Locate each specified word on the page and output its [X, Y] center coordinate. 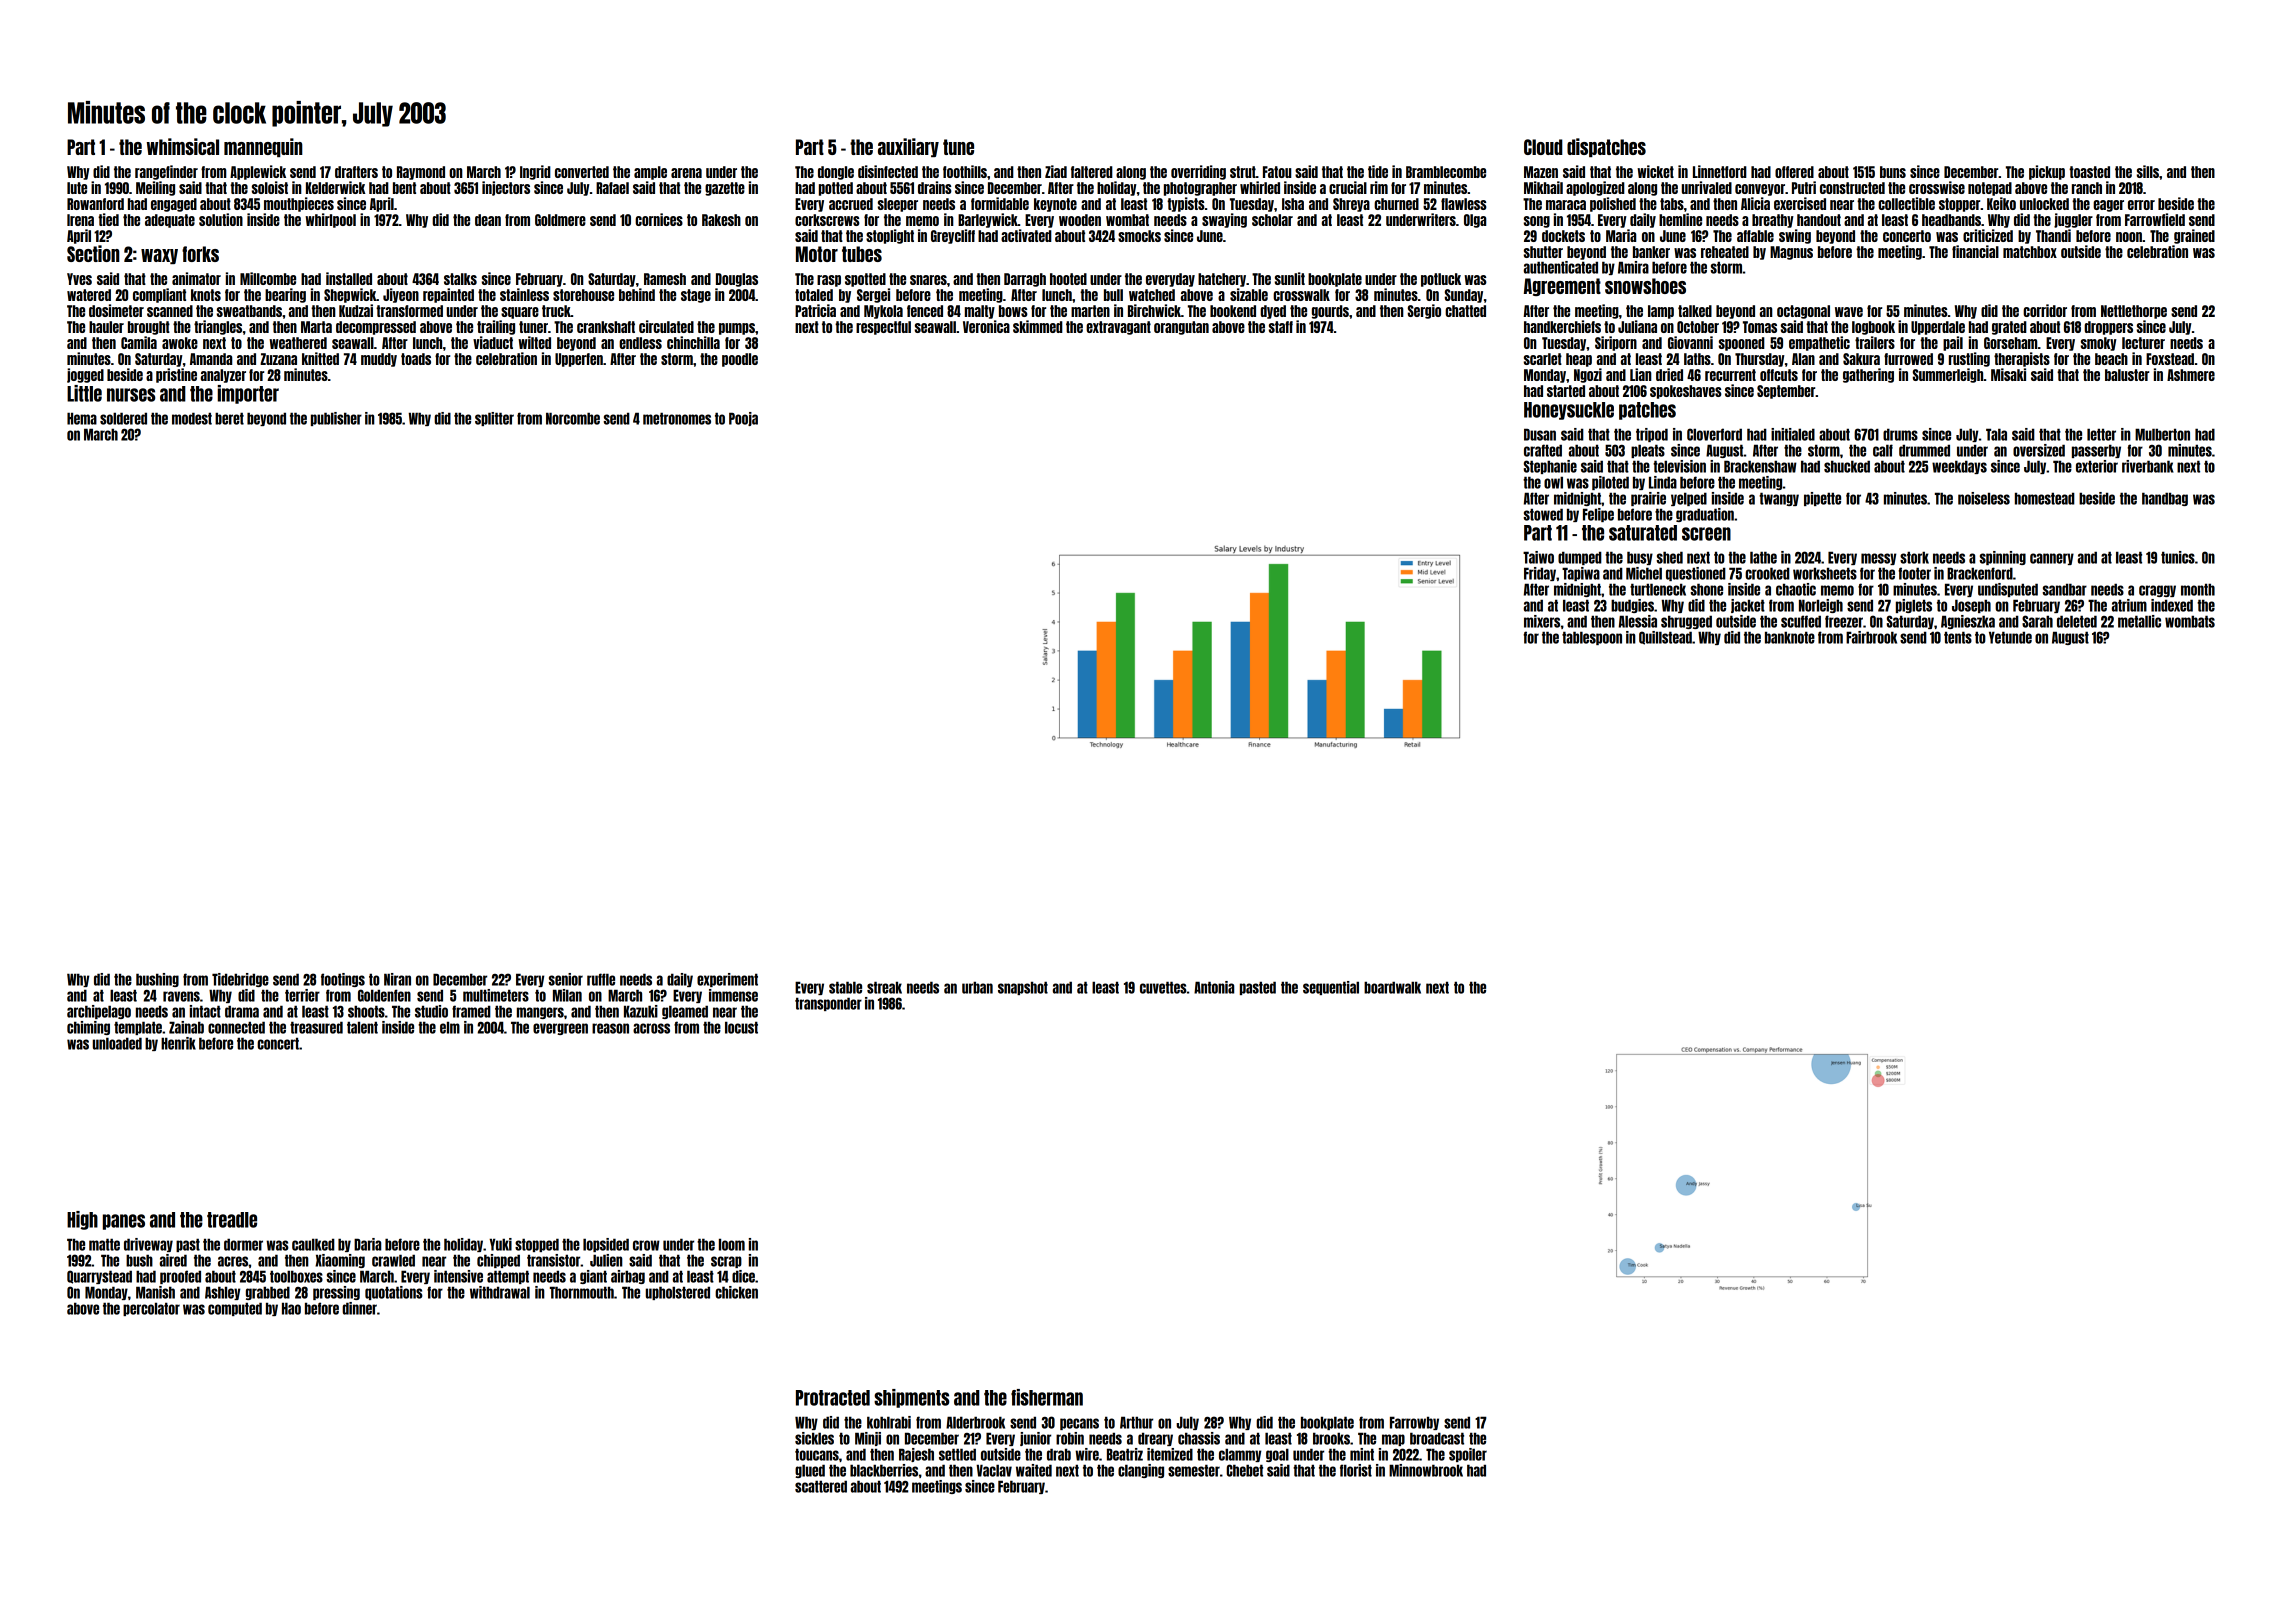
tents [1958, 637]
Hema [82, 418]
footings [343, 980]
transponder [828, 1004]
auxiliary [908, 147]
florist [1356, 1470]
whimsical [183, 146]
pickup [2047, 172]
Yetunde [2010, 637]
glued [810, 1471]
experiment [727, 980]
